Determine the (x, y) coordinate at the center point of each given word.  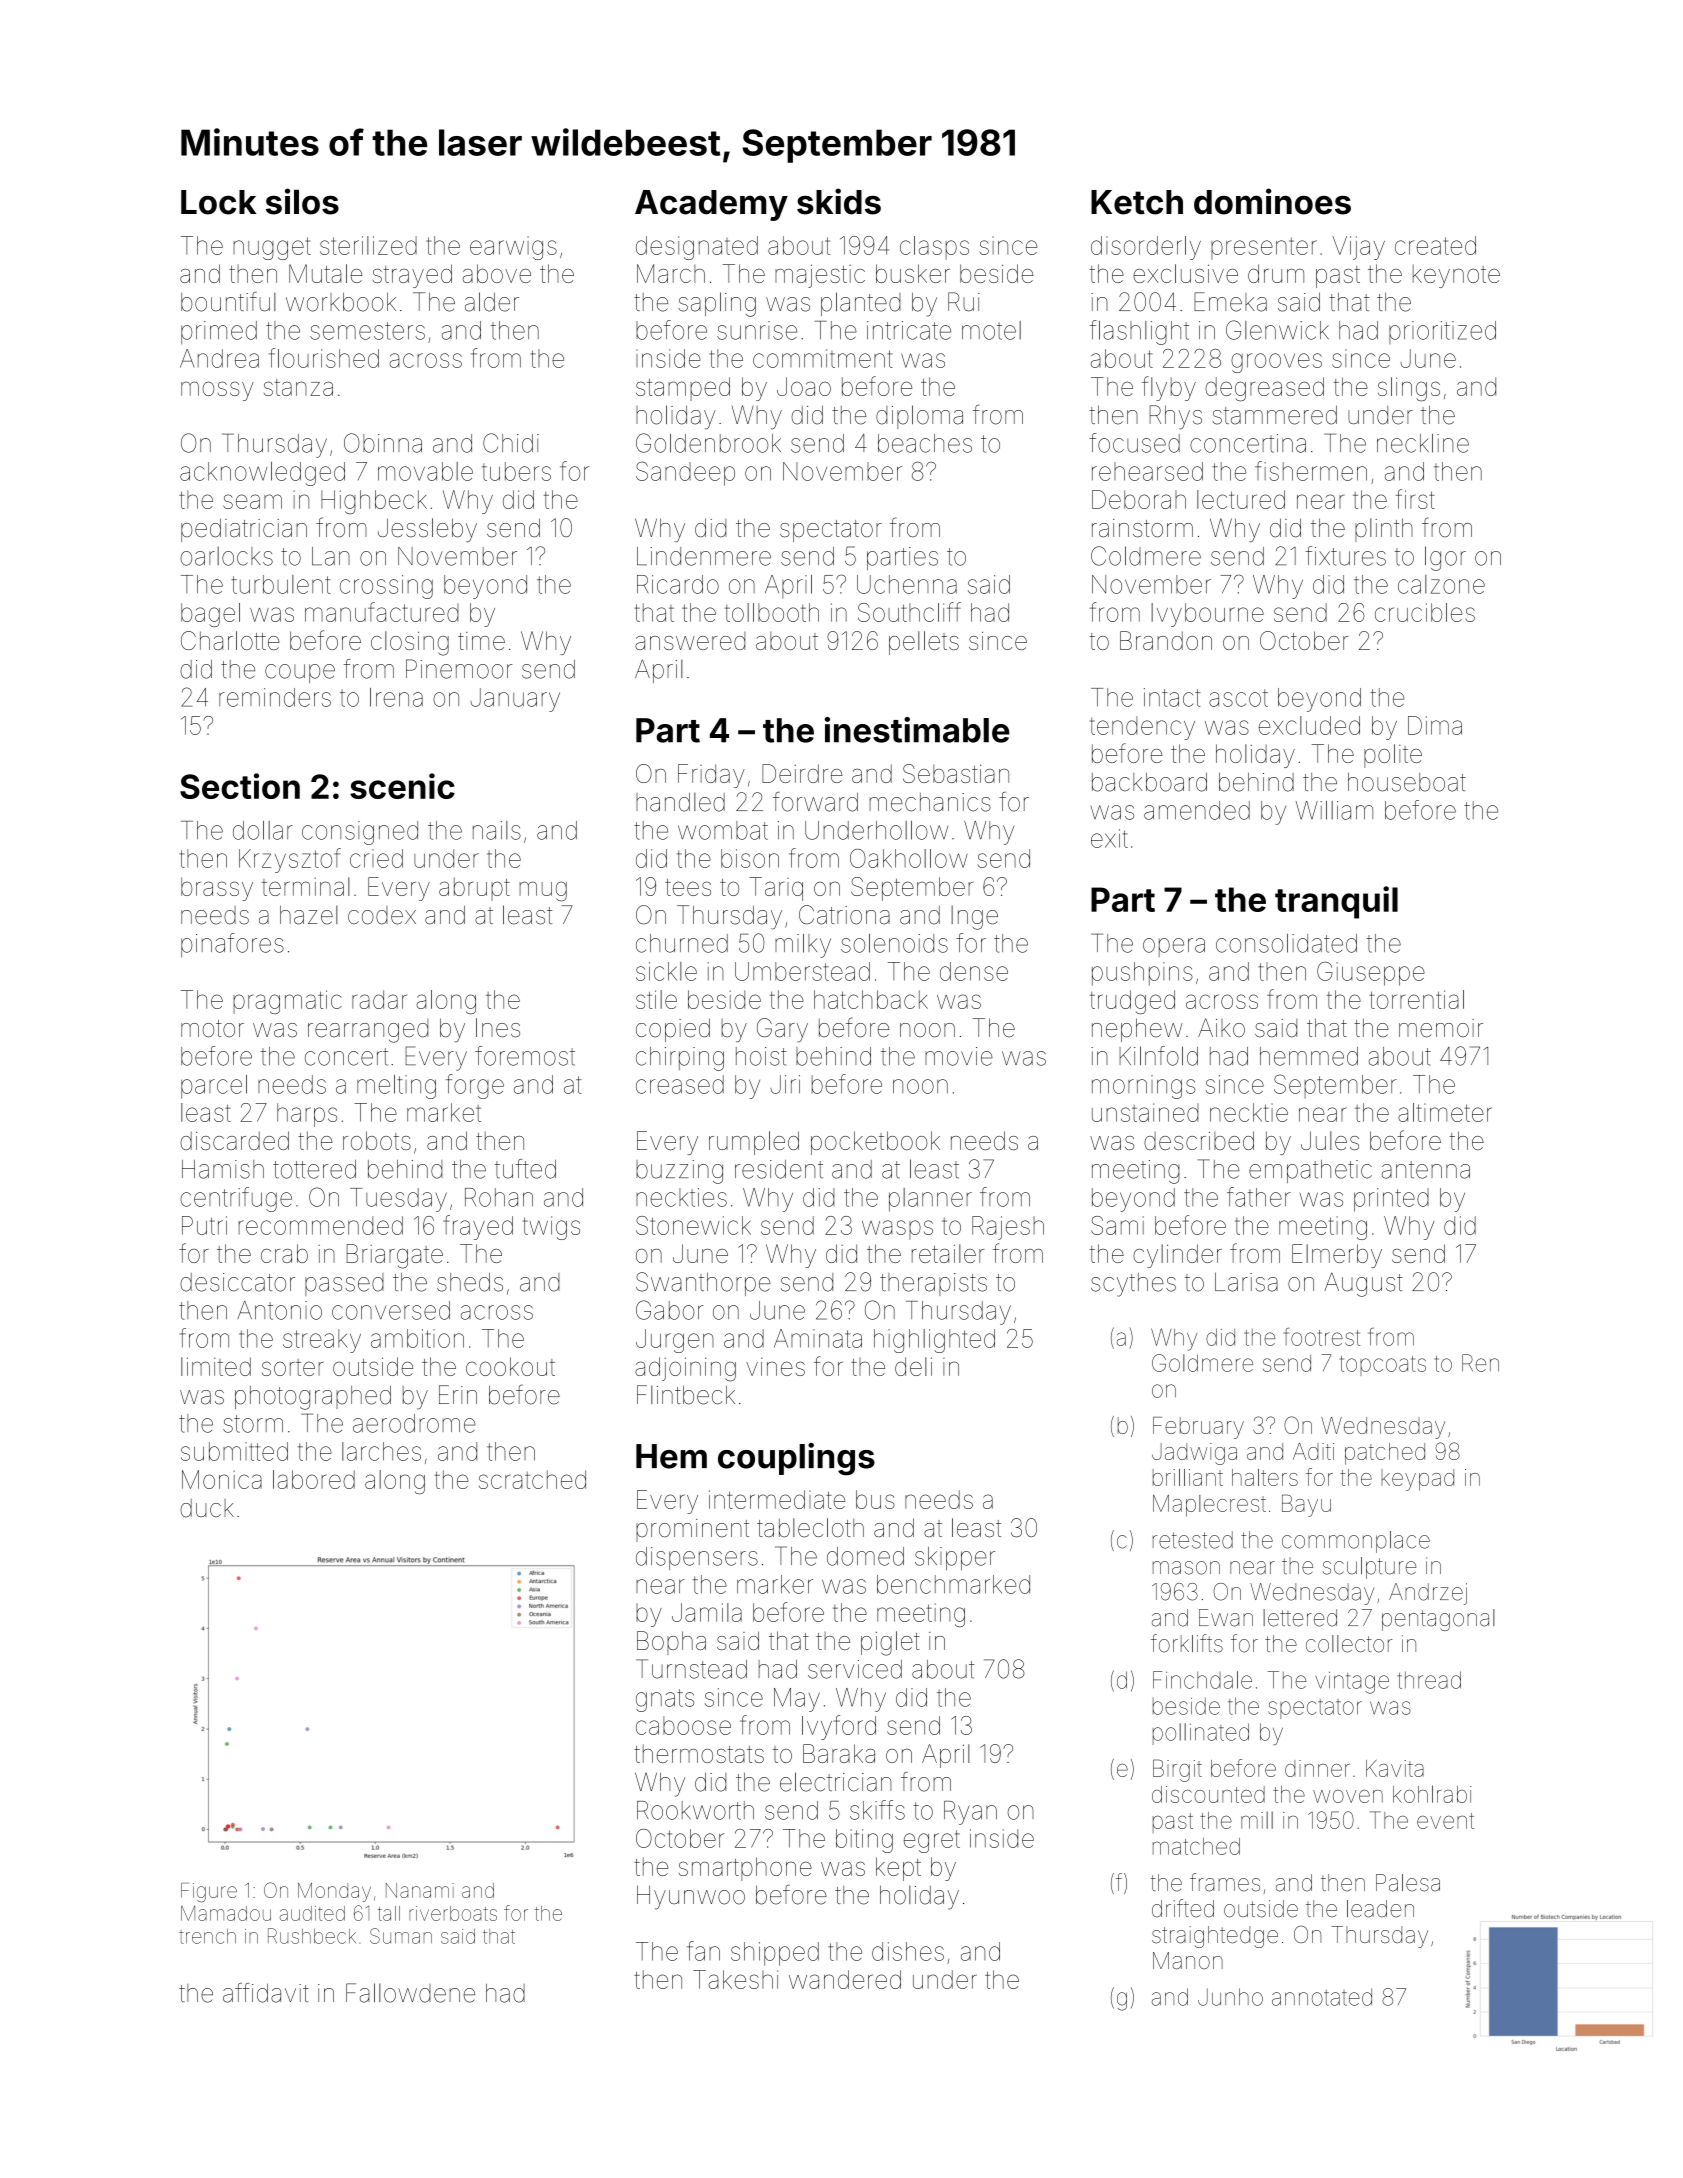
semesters (367, 331)
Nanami (420, 1890)
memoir (1441, 1028)
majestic (820, 276)
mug (543, 891)
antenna (1426, 1170)
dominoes (1272, 201)
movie (959, 1056)
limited (216, 1366)
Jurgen (675, 1341)
